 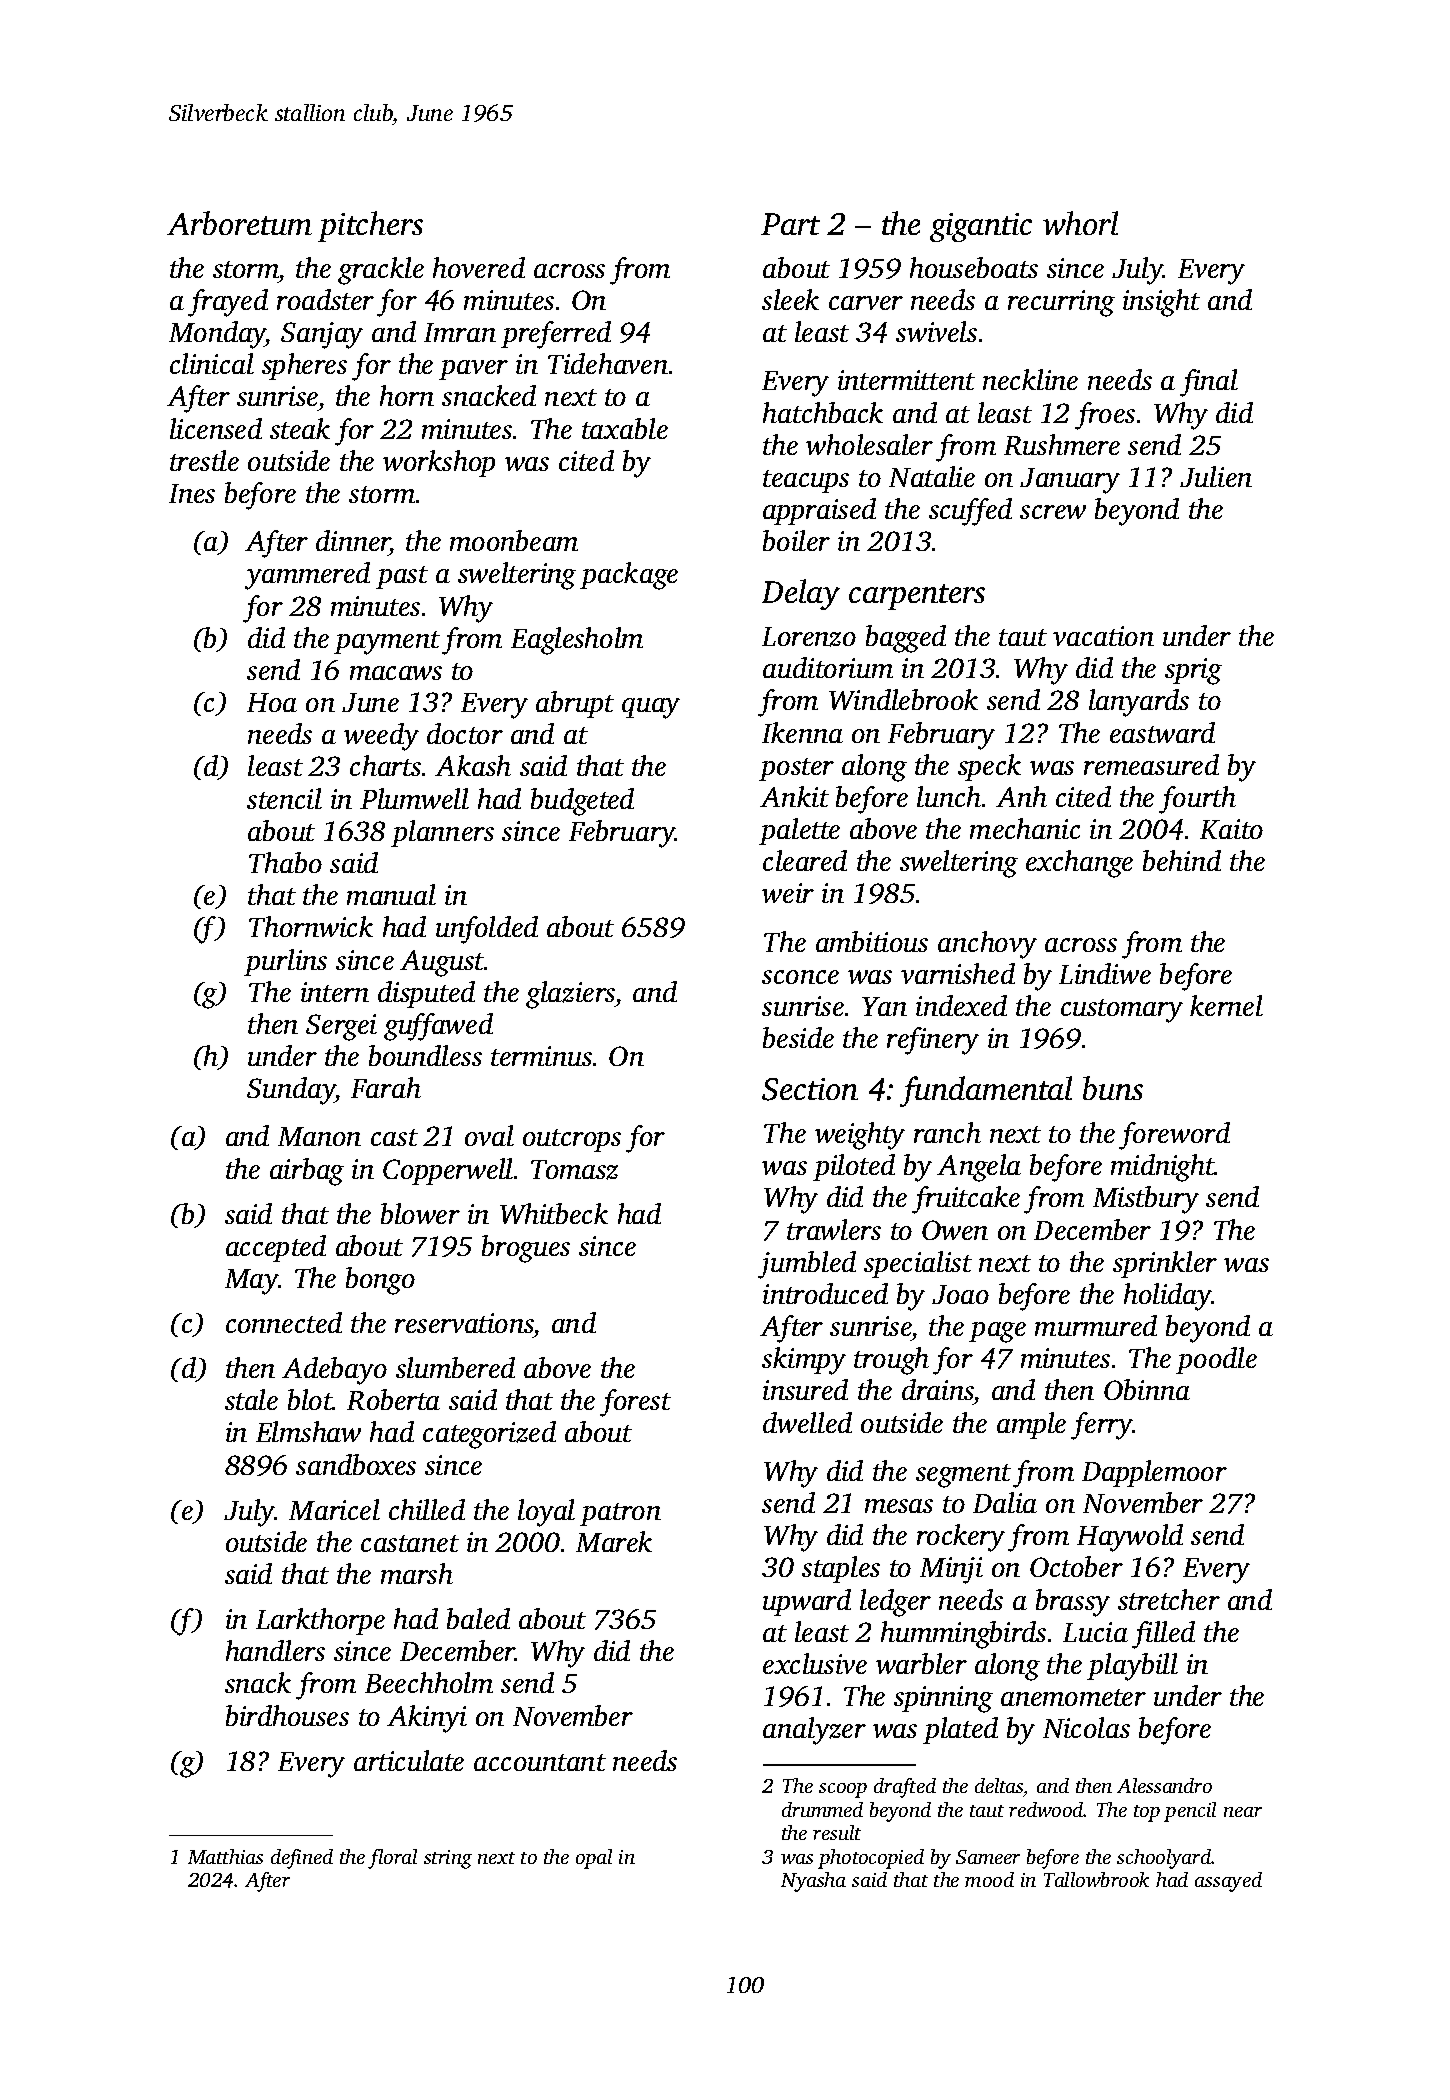 What do you see at coordinates (1146, 1200) in the screenshot?
I see `Mistbury` at bounding box center [1146, 1200].
